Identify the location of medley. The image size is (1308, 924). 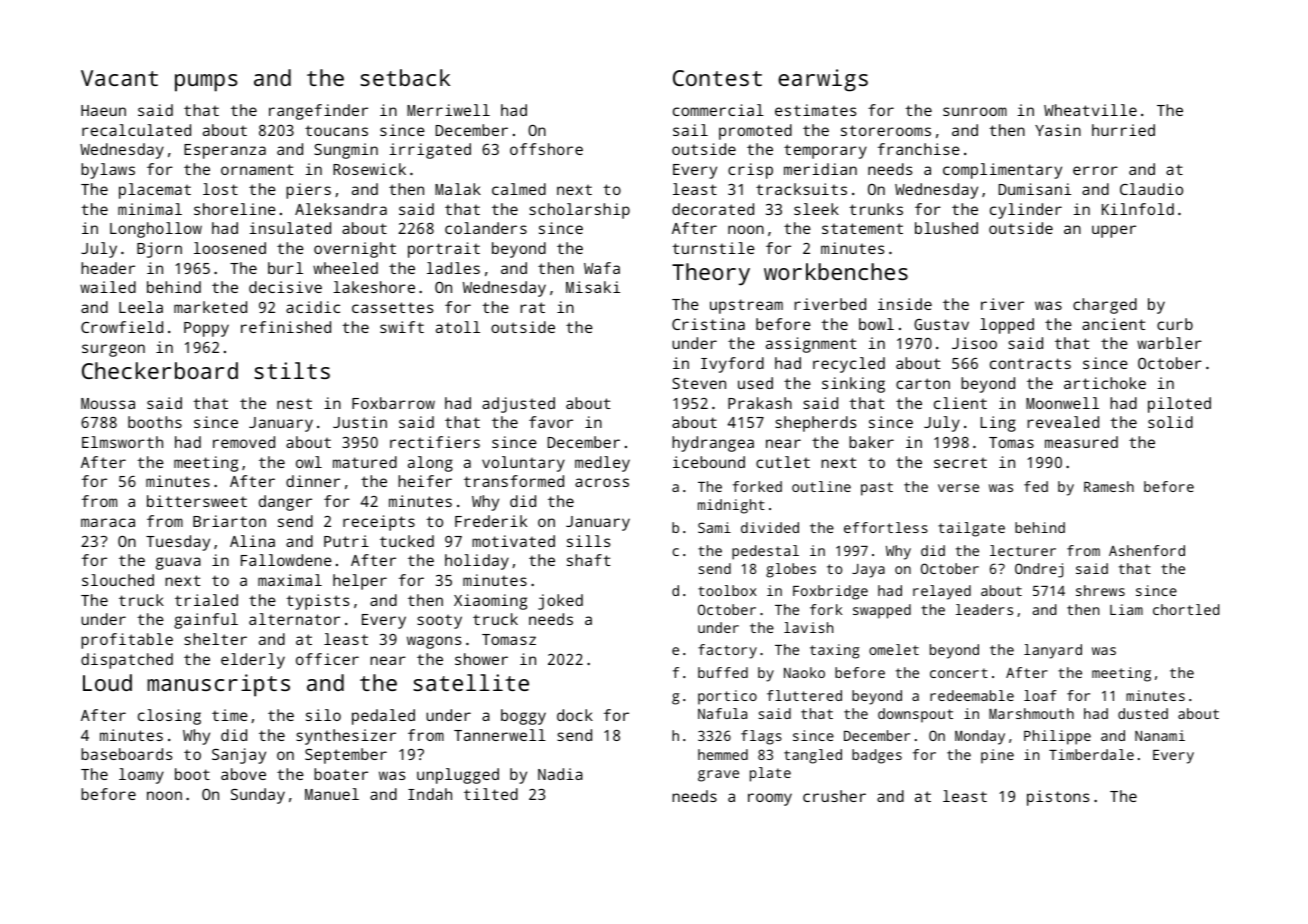
(602, 464).
